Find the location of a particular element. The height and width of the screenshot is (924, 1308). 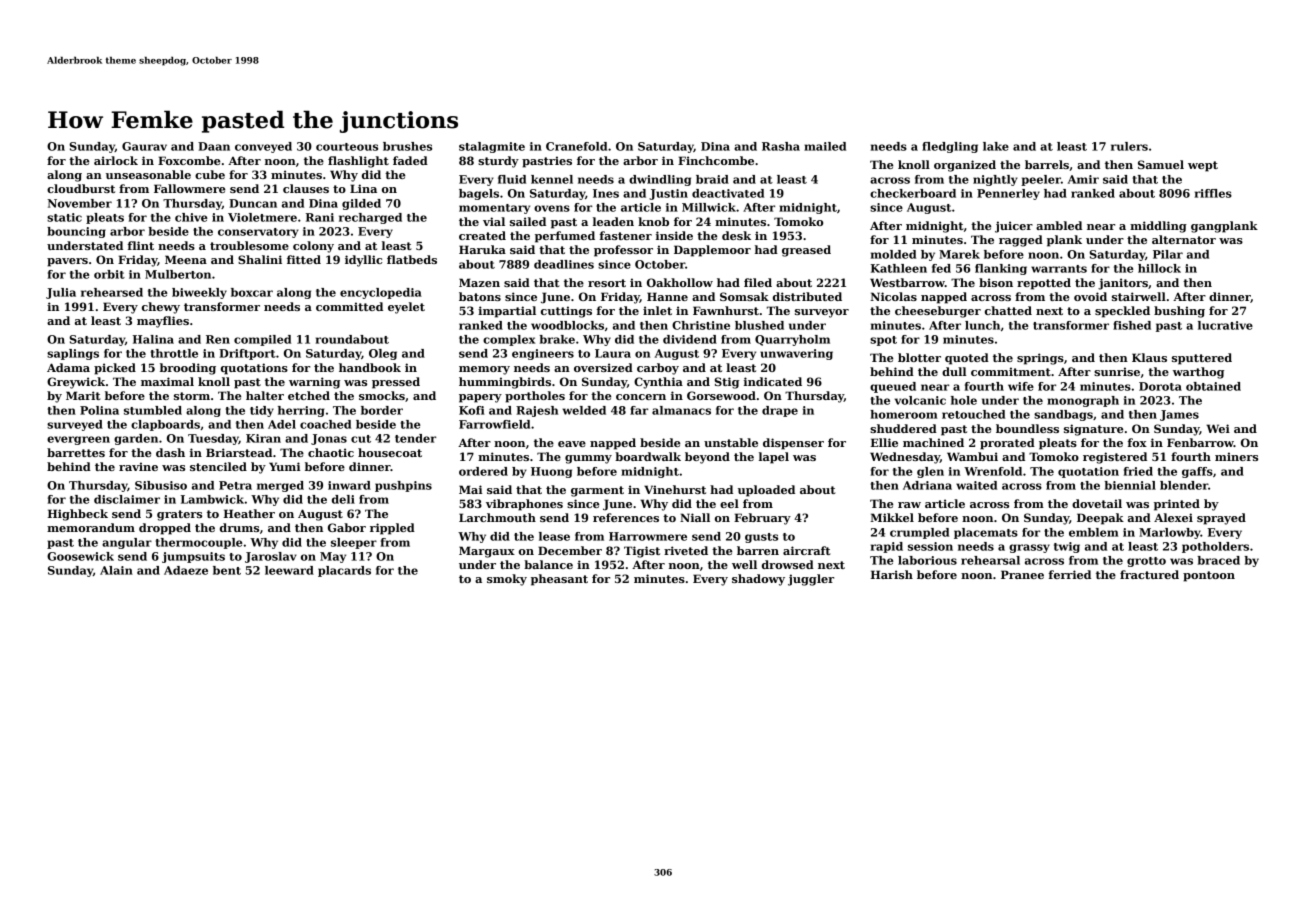

indicated is located at coordinates (773, 381).
